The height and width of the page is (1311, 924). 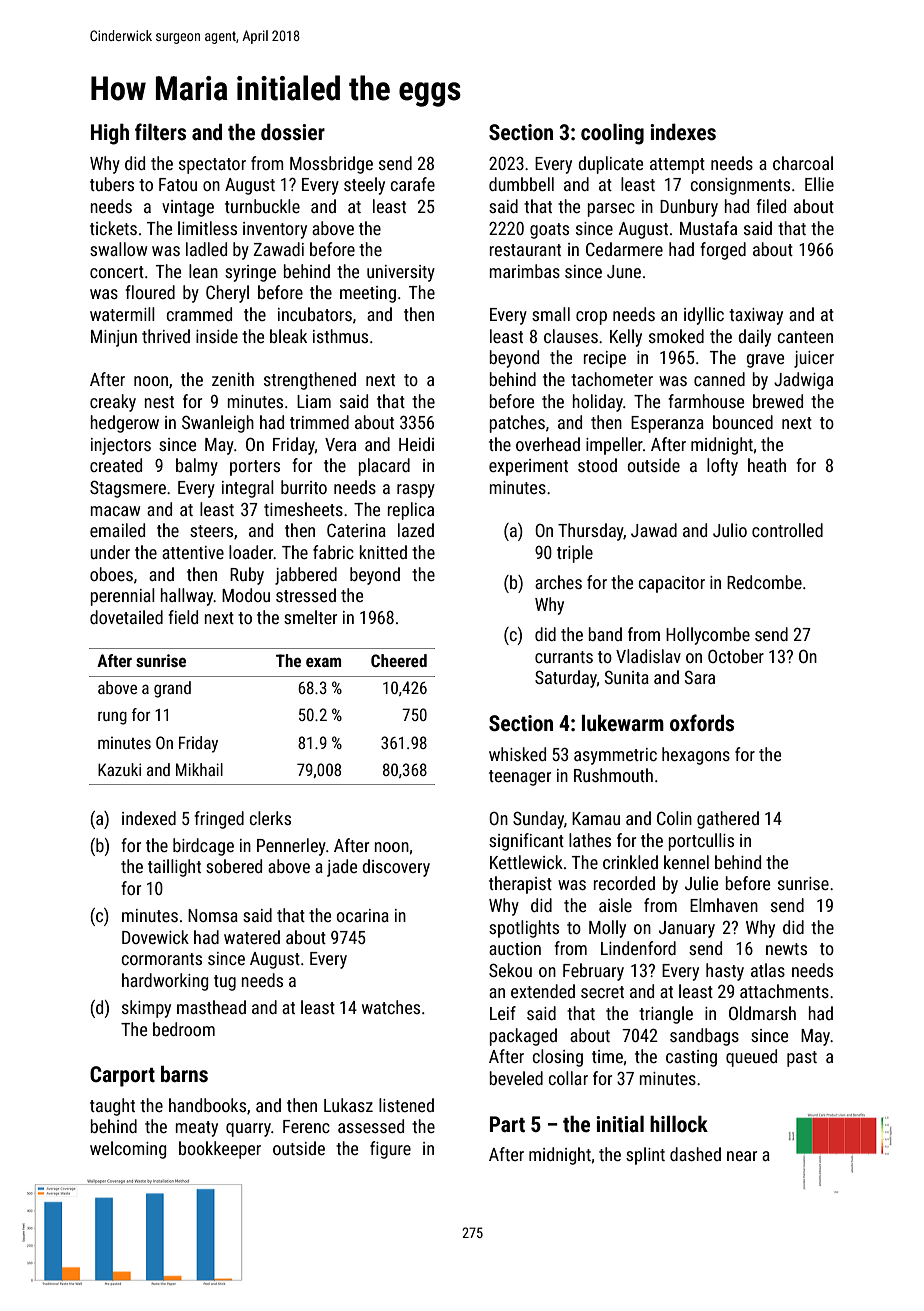 I want to click on Elmhaven, so click(x=724, y=905).
